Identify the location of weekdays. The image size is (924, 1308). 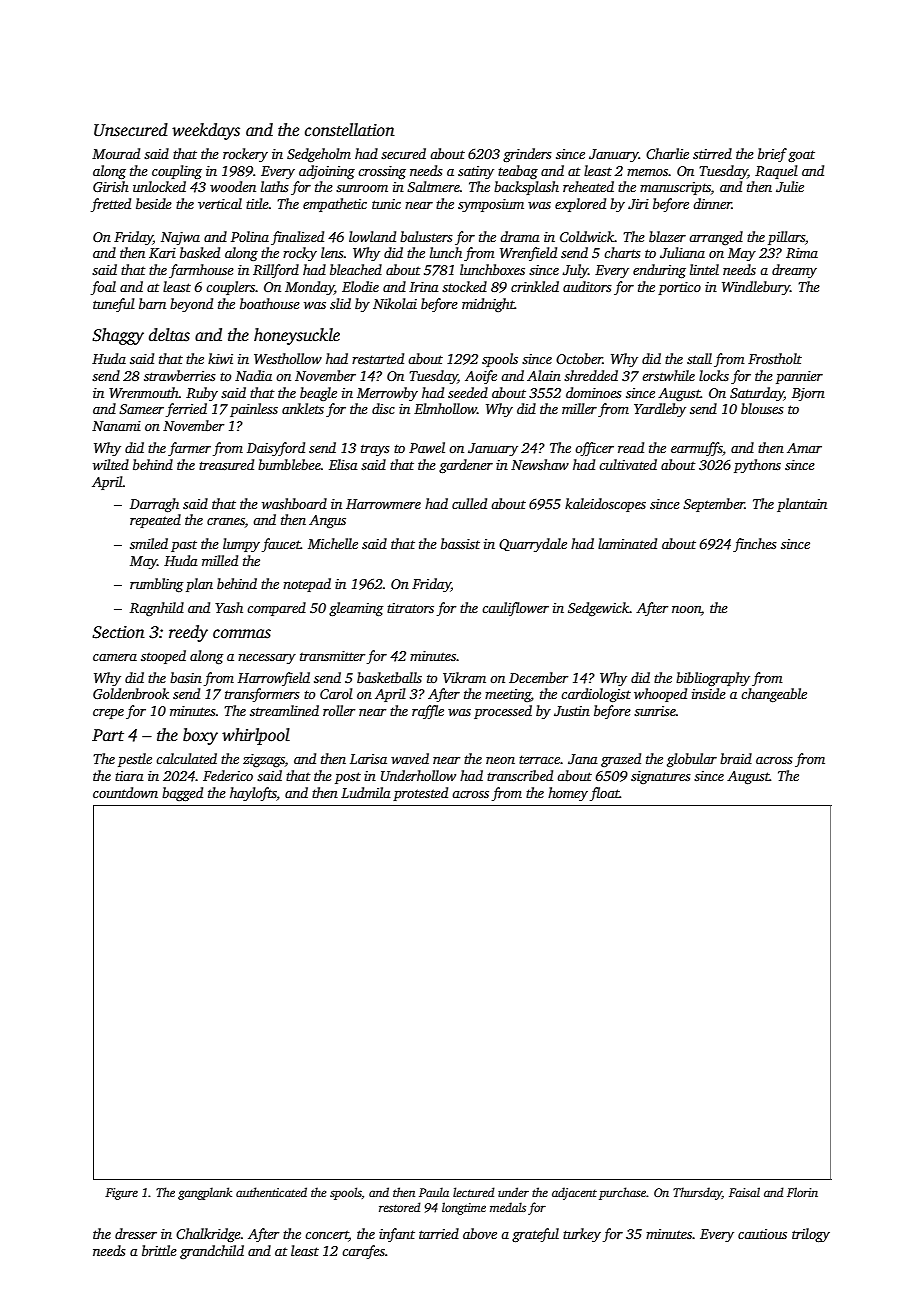
(206, 131).
